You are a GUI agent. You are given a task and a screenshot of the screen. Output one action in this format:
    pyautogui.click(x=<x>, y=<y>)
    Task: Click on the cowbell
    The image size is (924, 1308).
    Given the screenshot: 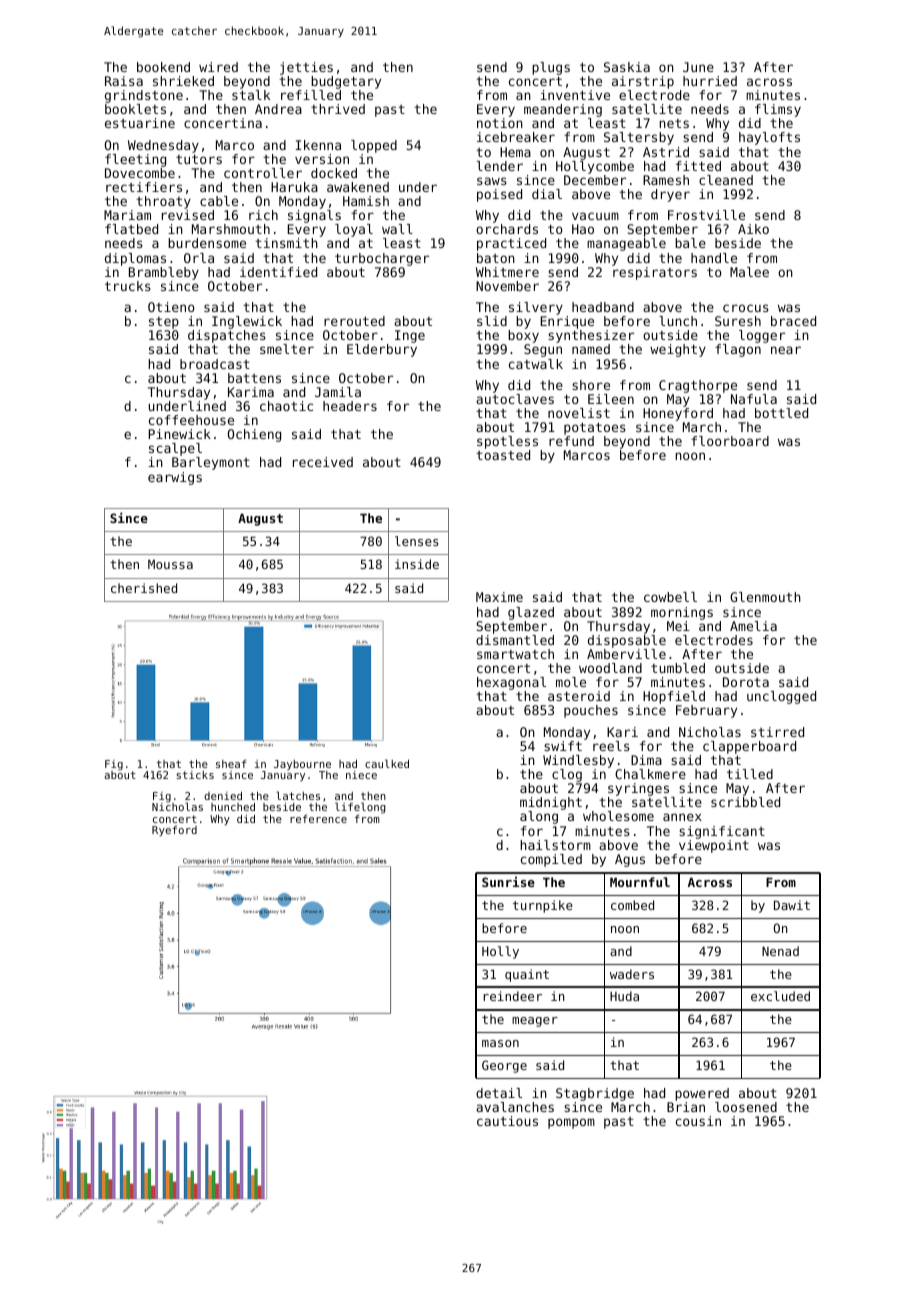 What is the action you would take?
    pyautogui.click(x=670, y=597)
